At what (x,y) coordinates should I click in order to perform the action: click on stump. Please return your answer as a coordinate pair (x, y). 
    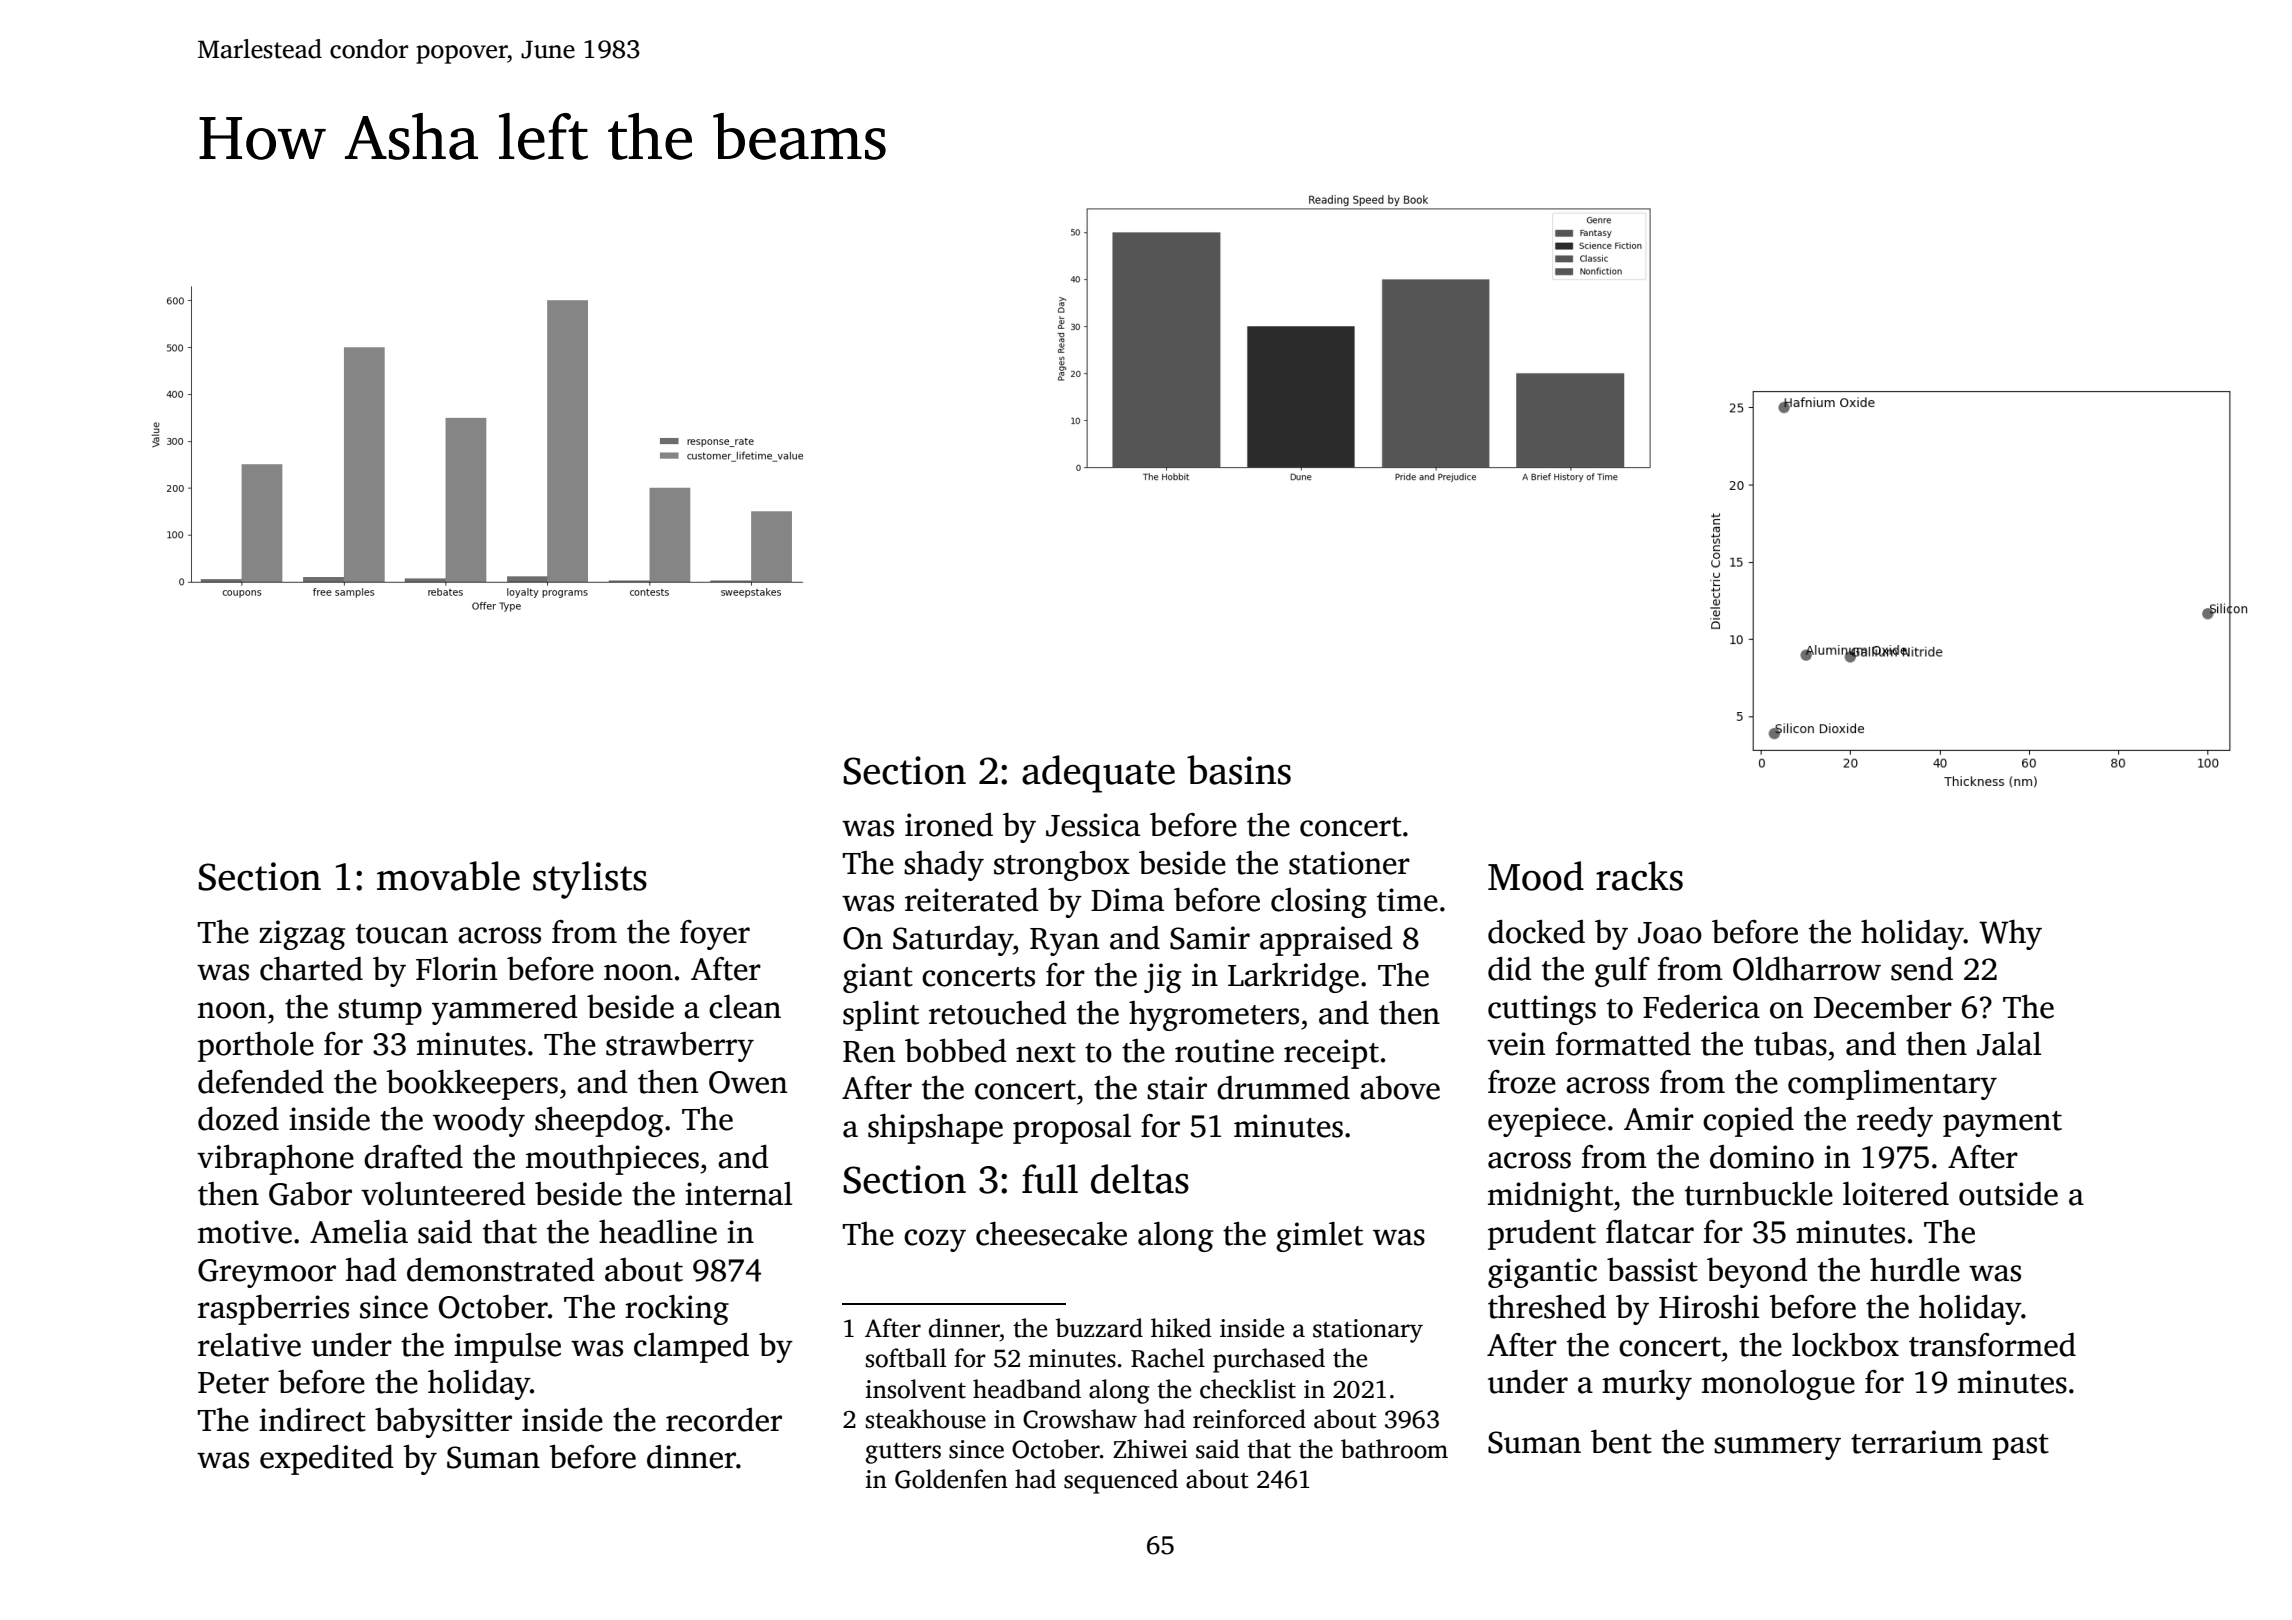
    Looking at the image, I should click on (380, 1012).
